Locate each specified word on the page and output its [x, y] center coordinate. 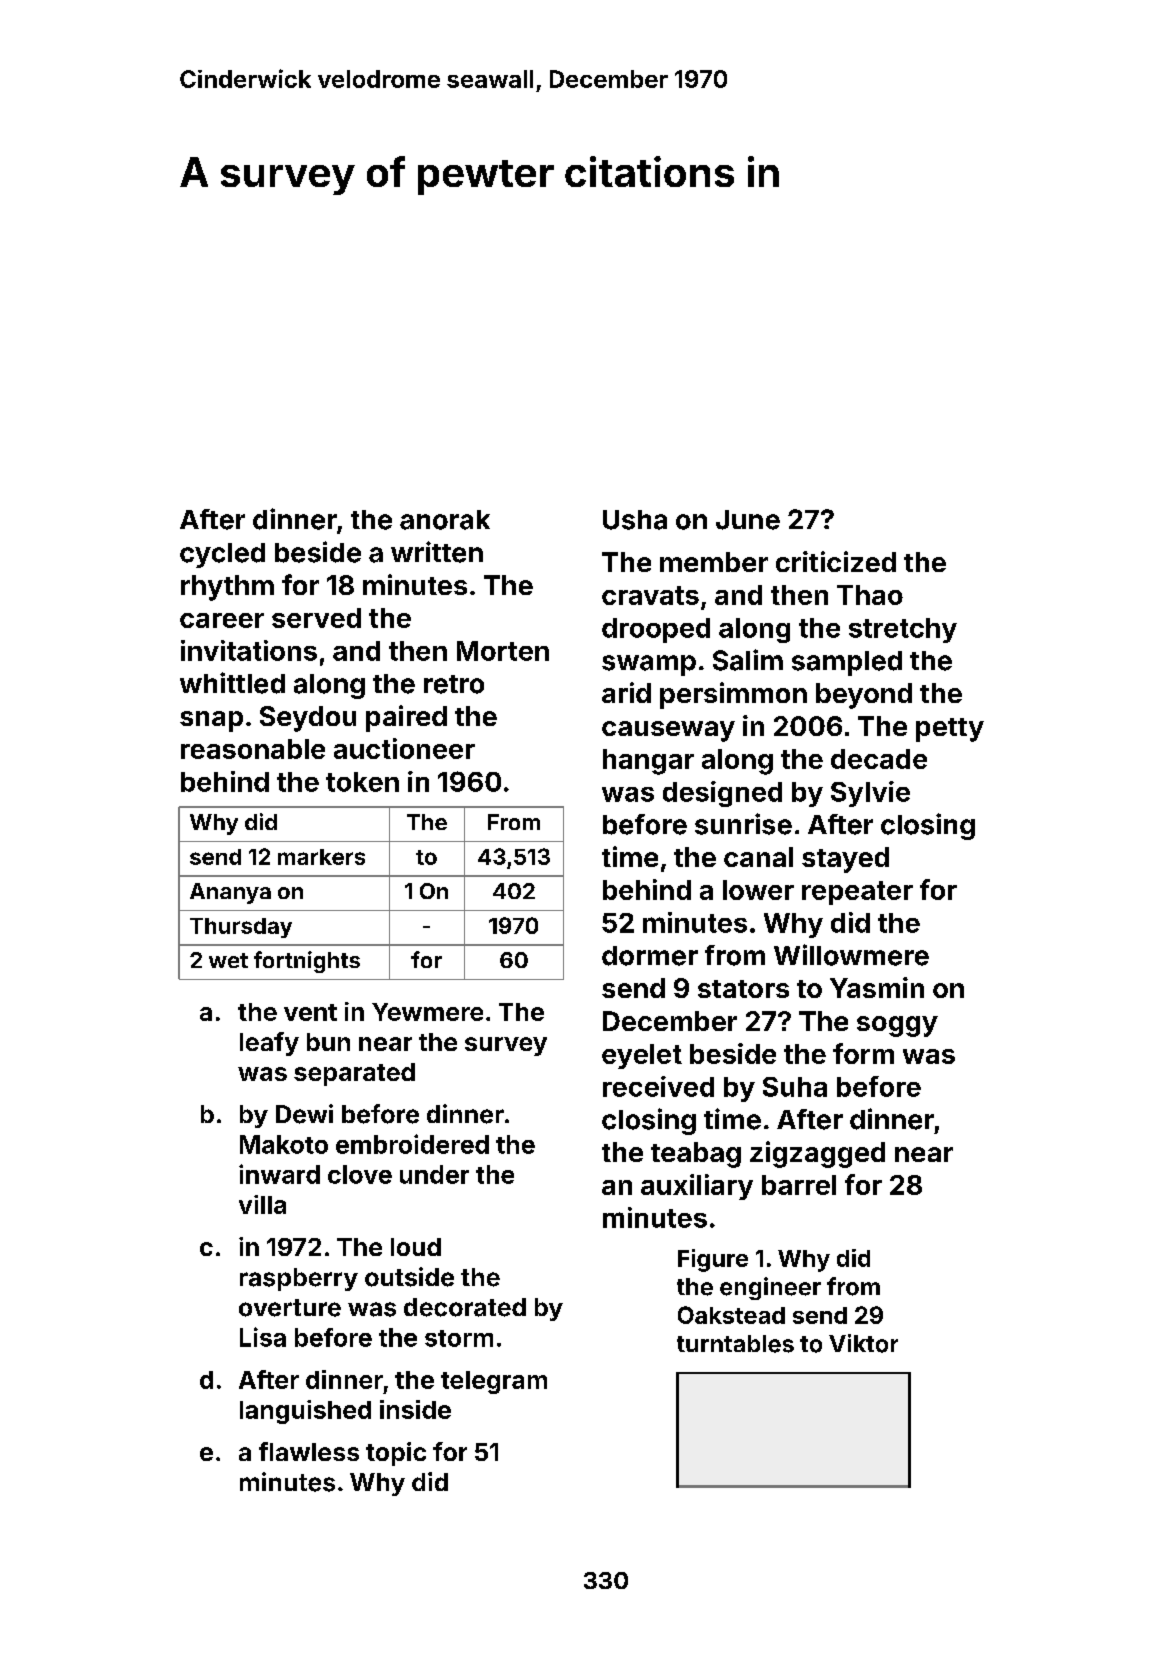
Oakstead [731, 1315]
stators [743, 989]
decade [879, 759]
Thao [870, 595]
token [362, 782]
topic [396, 1454]
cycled [222, 555]
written [437, 552]
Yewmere [427, 1012]
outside [409, 1277]
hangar [648, 762]
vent [310, 1012]
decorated [465, 1307]
